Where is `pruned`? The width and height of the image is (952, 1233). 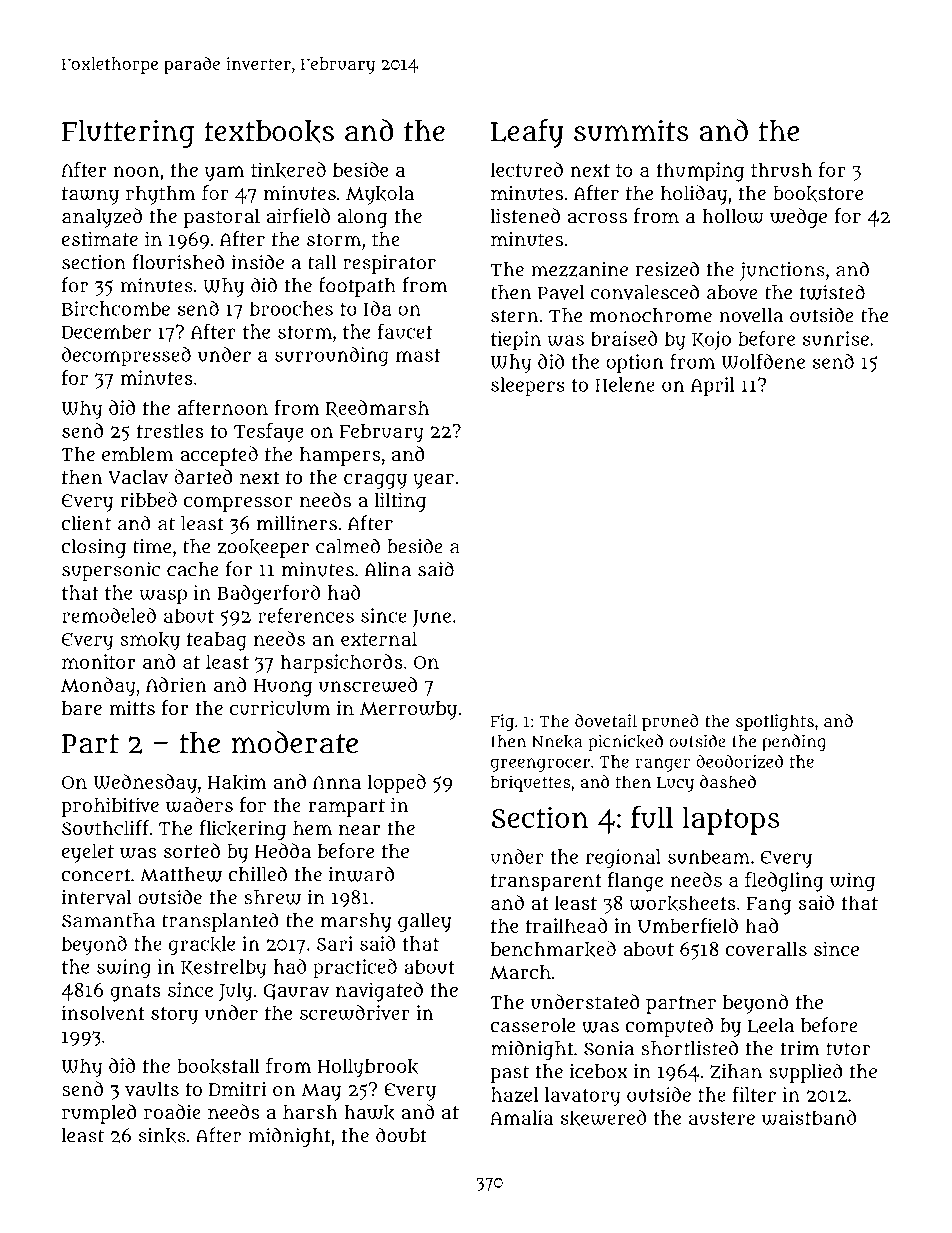
pruned is located at coordinates (670, 722).
